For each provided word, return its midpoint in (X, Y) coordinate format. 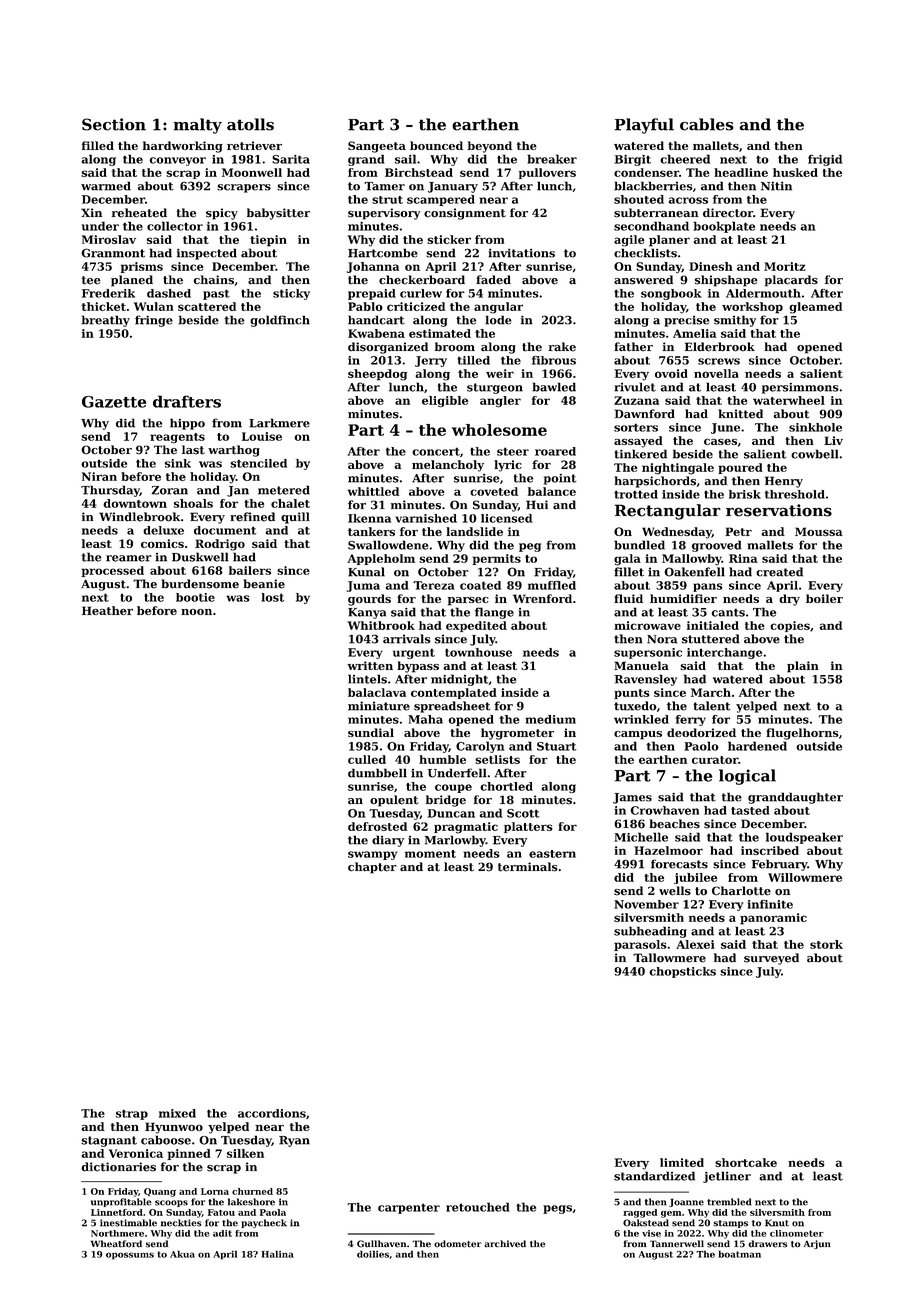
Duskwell (200, 557)
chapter (372, 868)
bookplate (724, 227)
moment (430, 854)
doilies (373, 1254)
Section (114, 124)
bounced (436, 145)
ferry (690, 720)
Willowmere (805, 877)
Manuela (641, 665)
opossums (130, 1256)
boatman (740, 1254)
